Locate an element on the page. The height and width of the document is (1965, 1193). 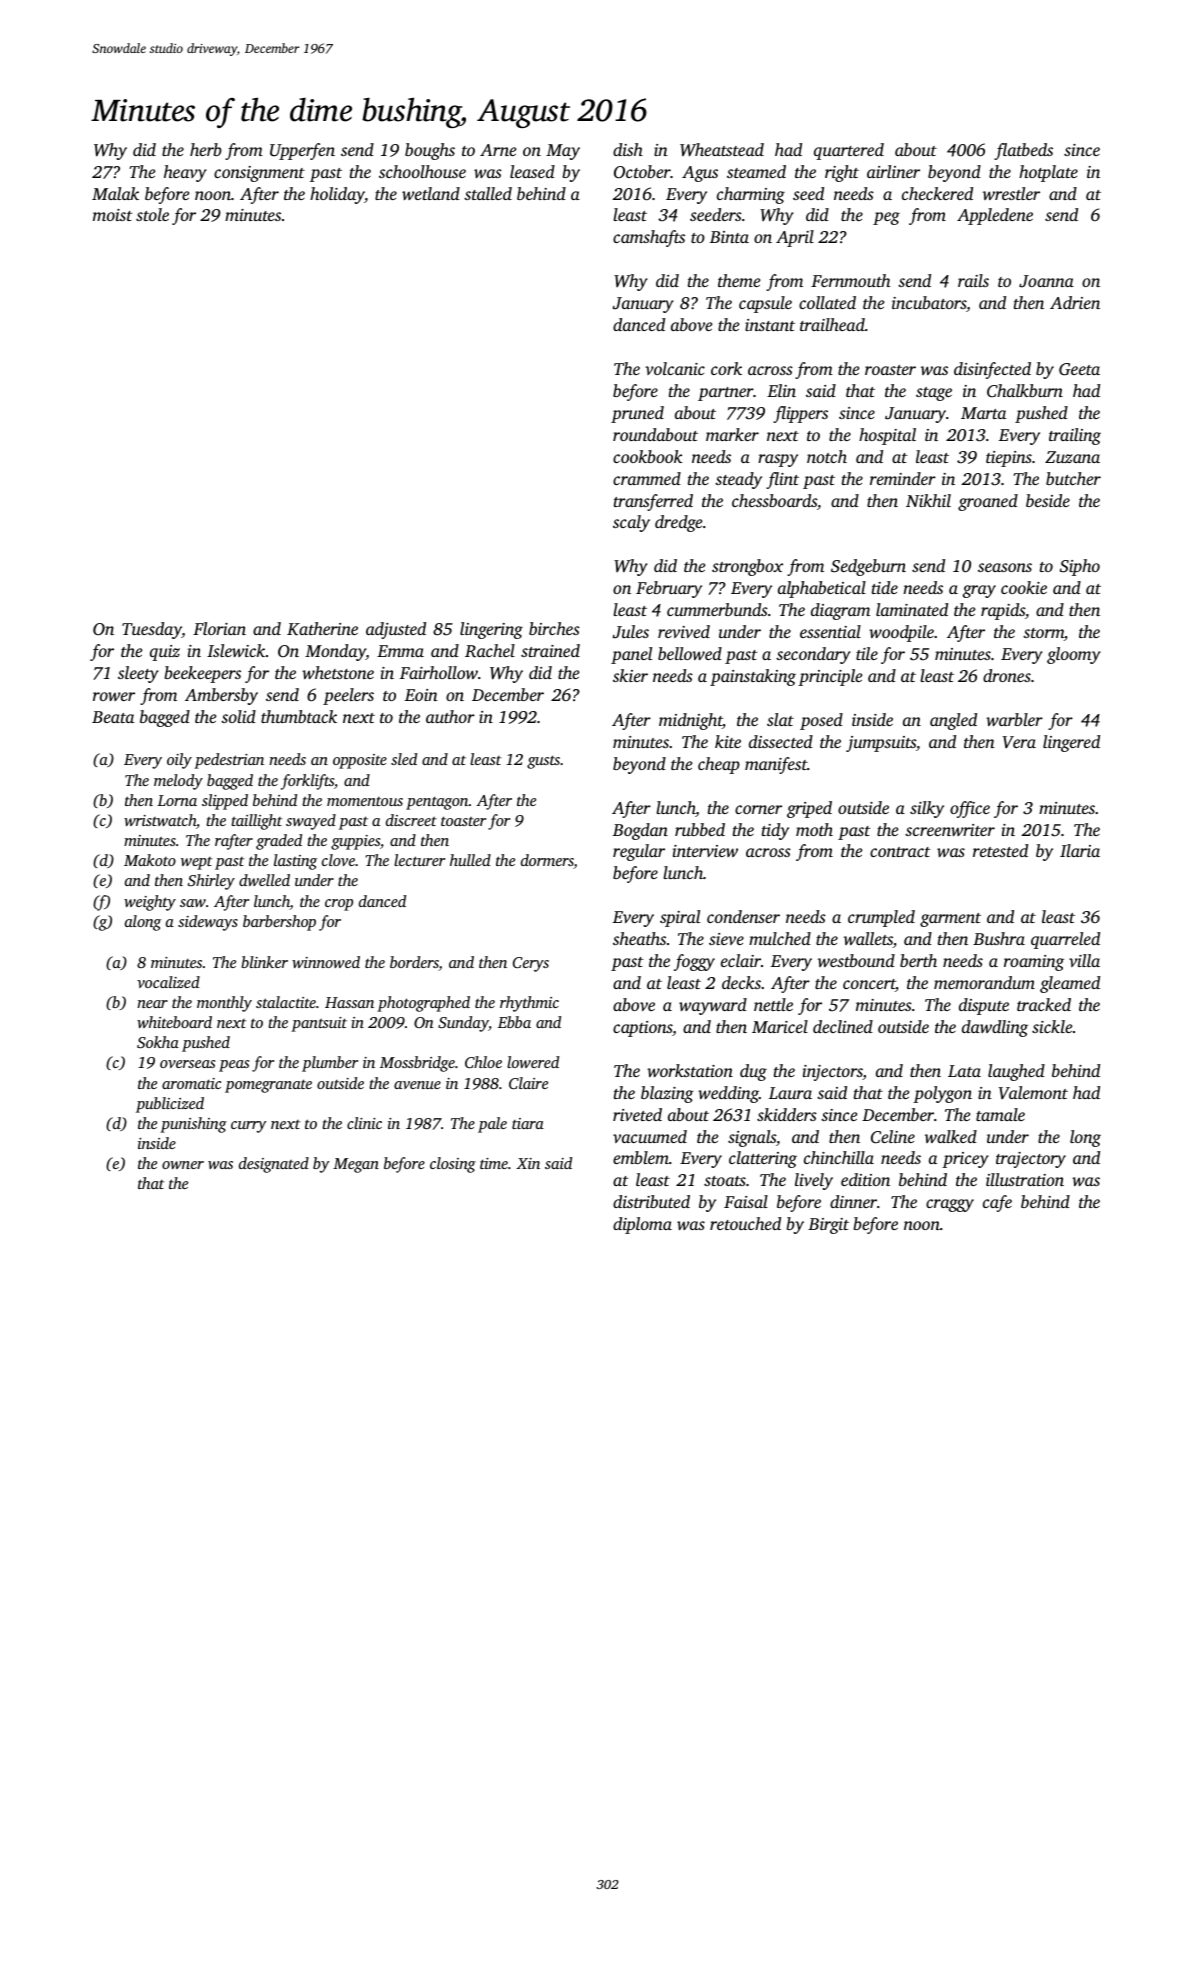
camshafts is located at coordinates (649, 238).
